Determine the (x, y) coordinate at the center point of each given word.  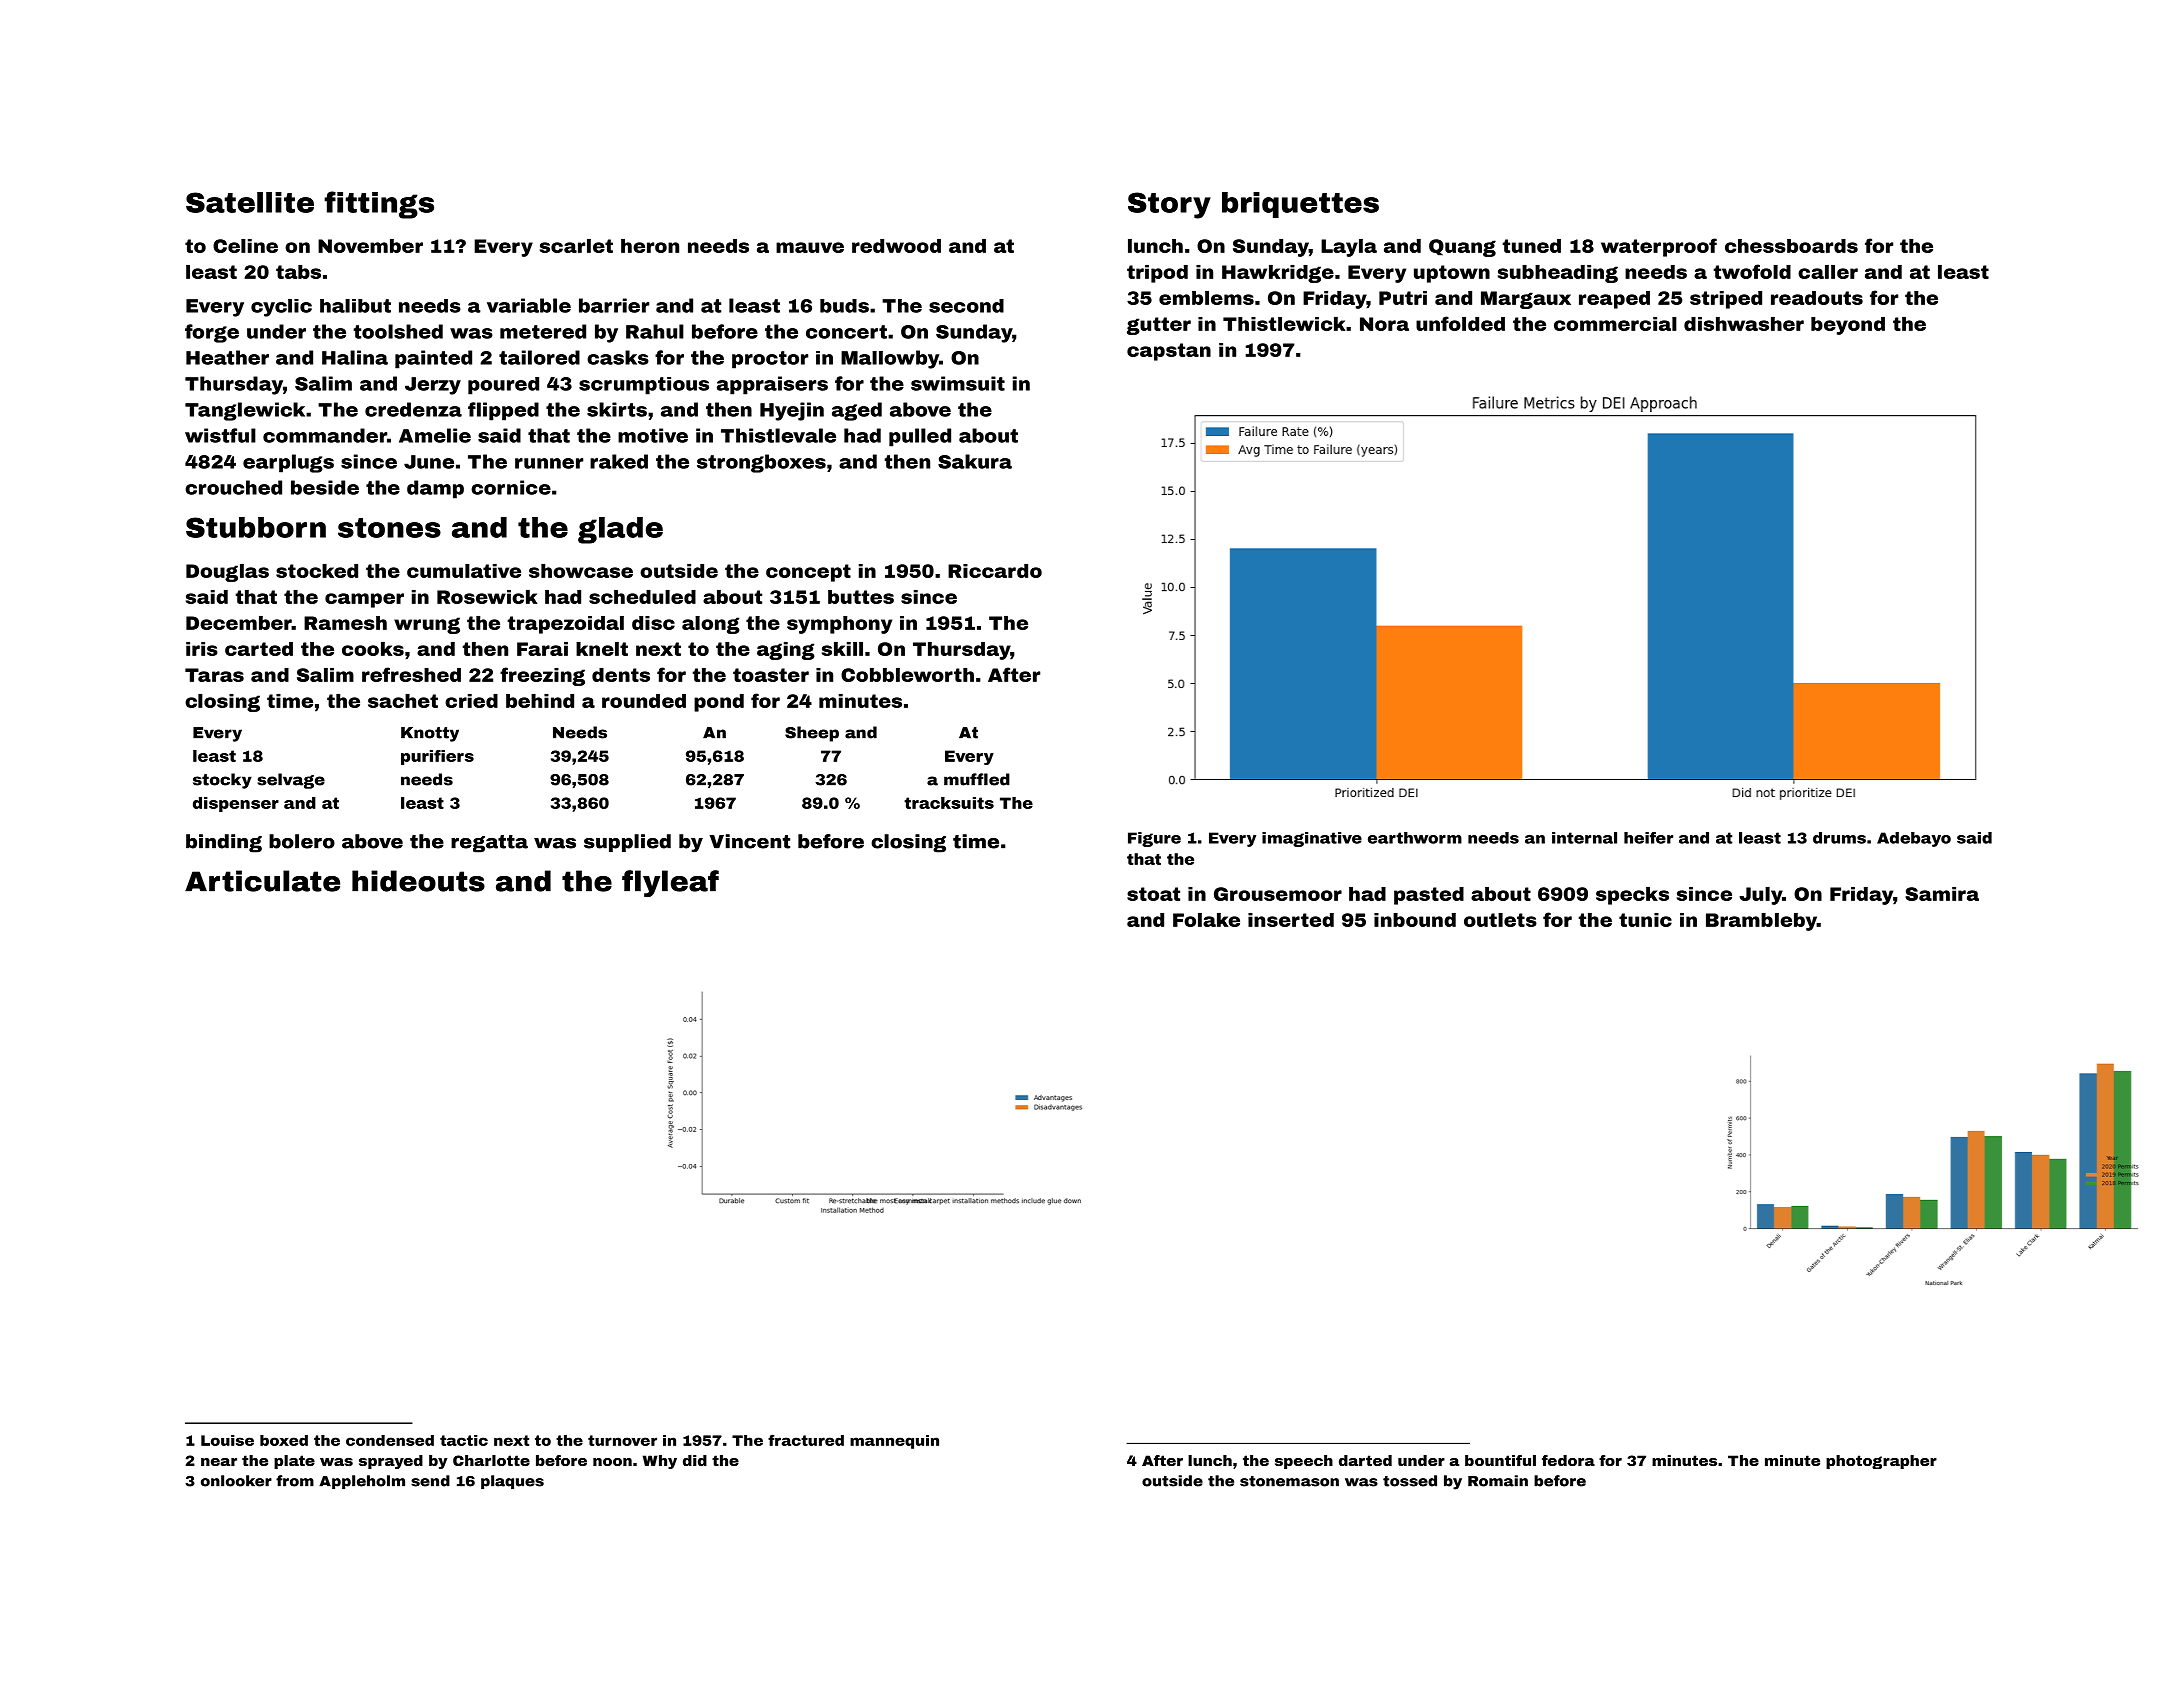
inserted (1291, 920)
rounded (644, 701)
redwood (896, 246)
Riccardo (995, 571)
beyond (1848, 326)
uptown (1452, 274)
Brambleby (1761, 922)
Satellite (250, 202)
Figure (1154, 839)
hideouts (418, 881)
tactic (464, 1440)
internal (1584, 838)
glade (620, 530)
